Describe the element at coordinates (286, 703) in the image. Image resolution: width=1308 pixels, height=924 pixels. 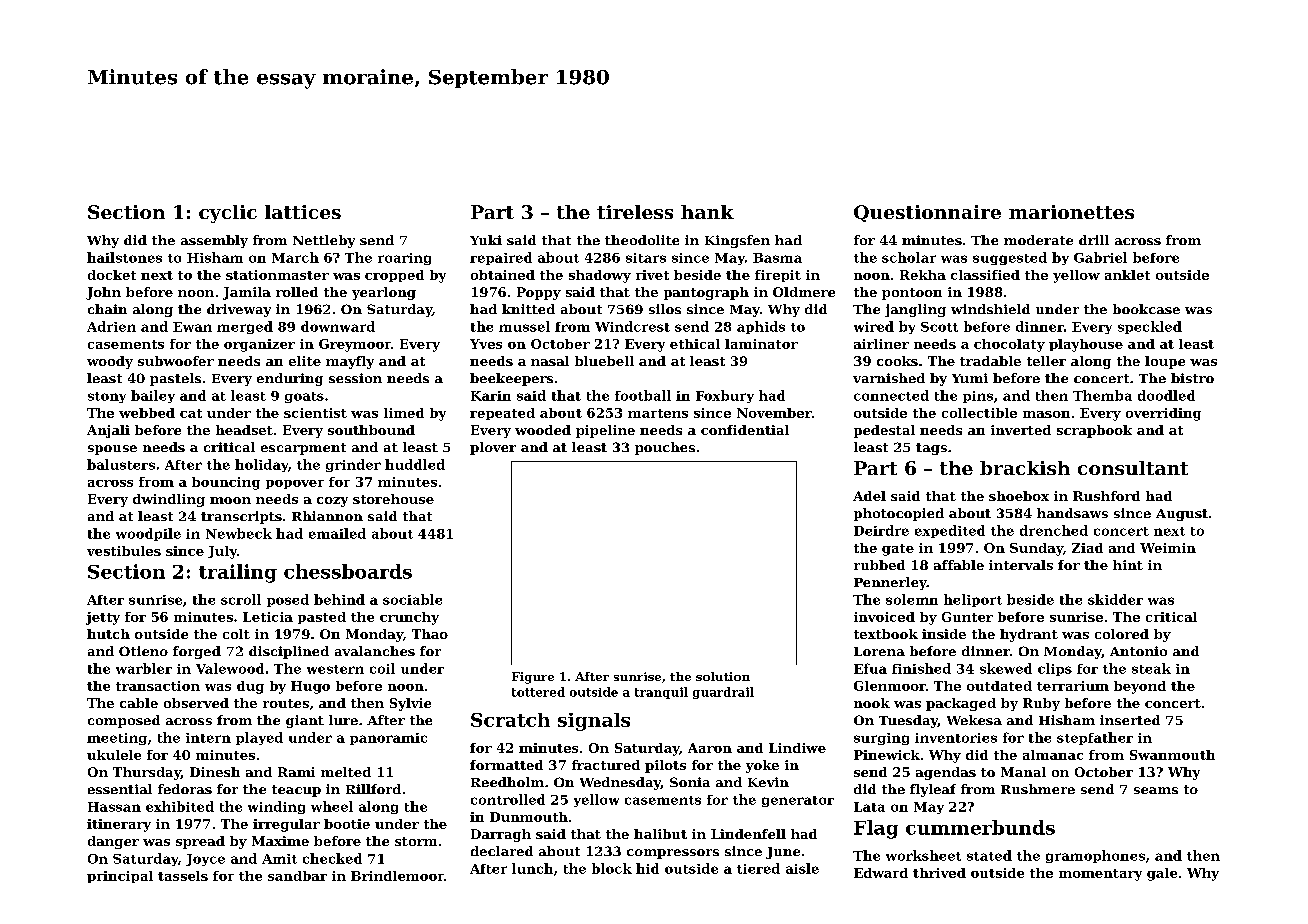
I see `routes` at that location.
